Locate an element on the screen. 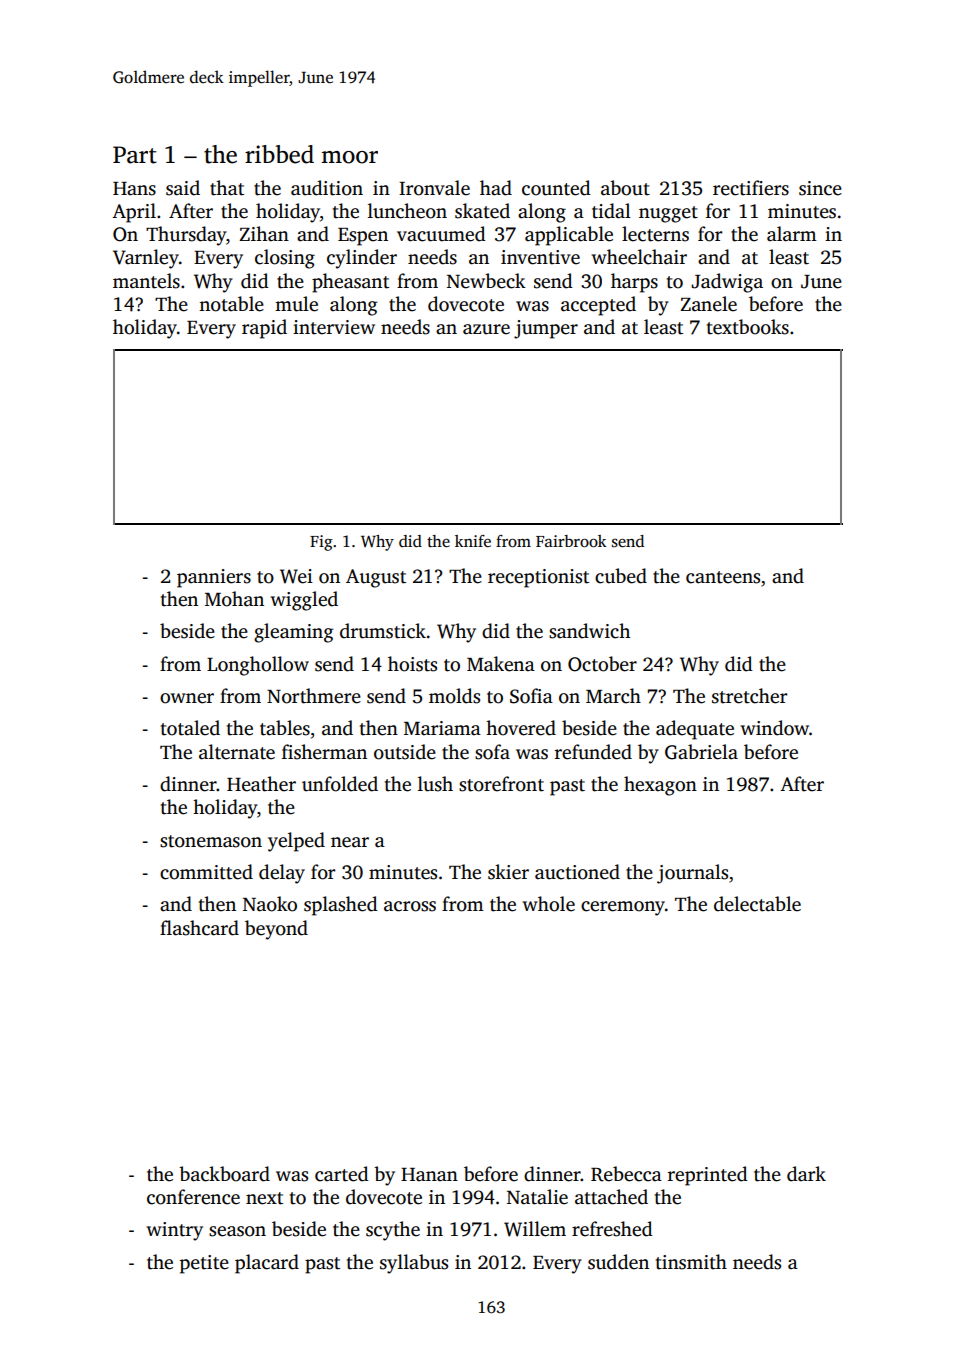 The width and height of the screenshot is (955, 1357). Newbeck is located at coordinates (486, 281).
